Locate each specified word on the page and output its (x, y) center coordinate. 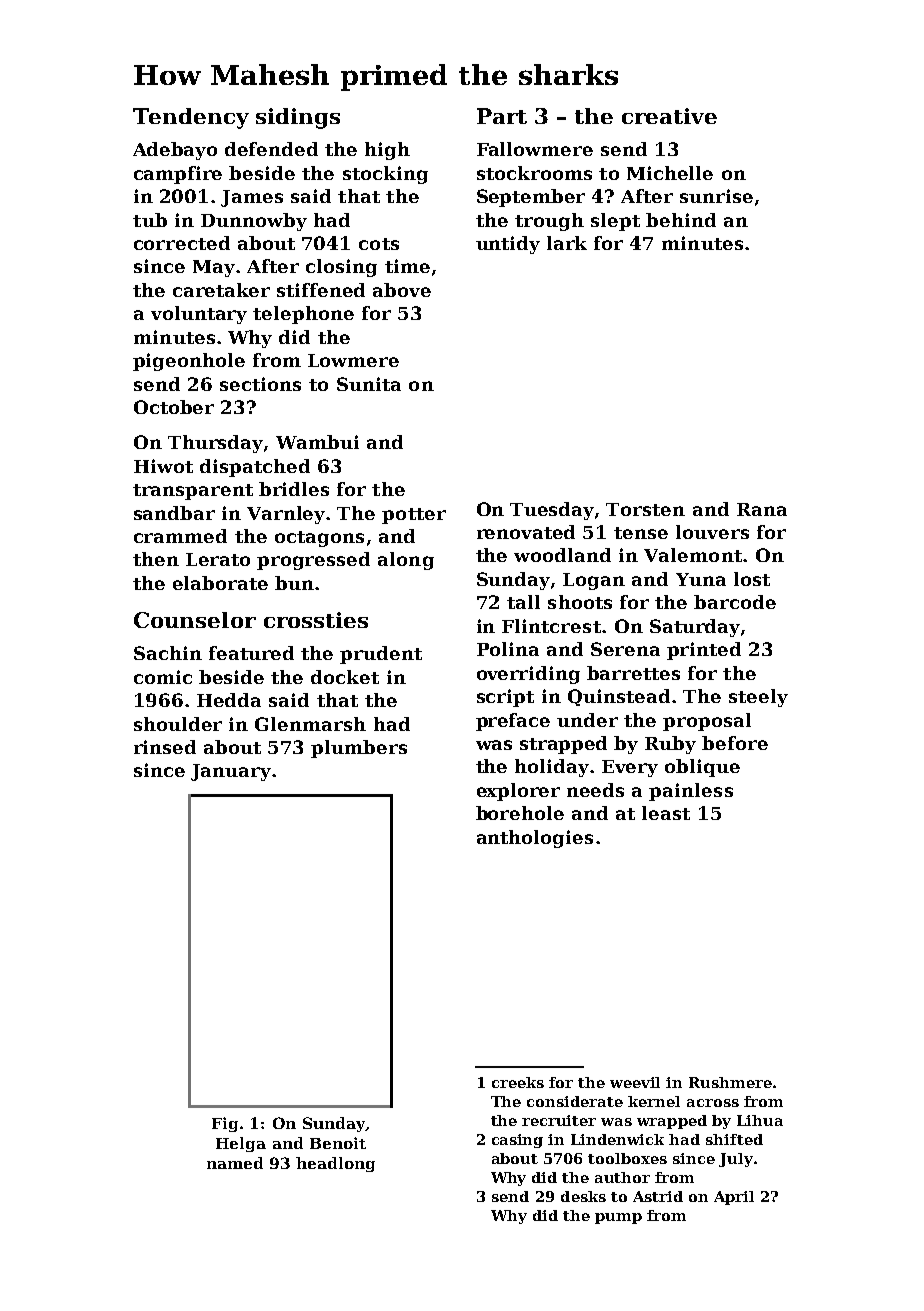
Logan (594, 581)
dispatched (255, 468)
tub (150, 220)
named (235, 1163)
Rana (762, 509)
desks (583, 1196)
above (402, 290)
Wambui (317, 442)
